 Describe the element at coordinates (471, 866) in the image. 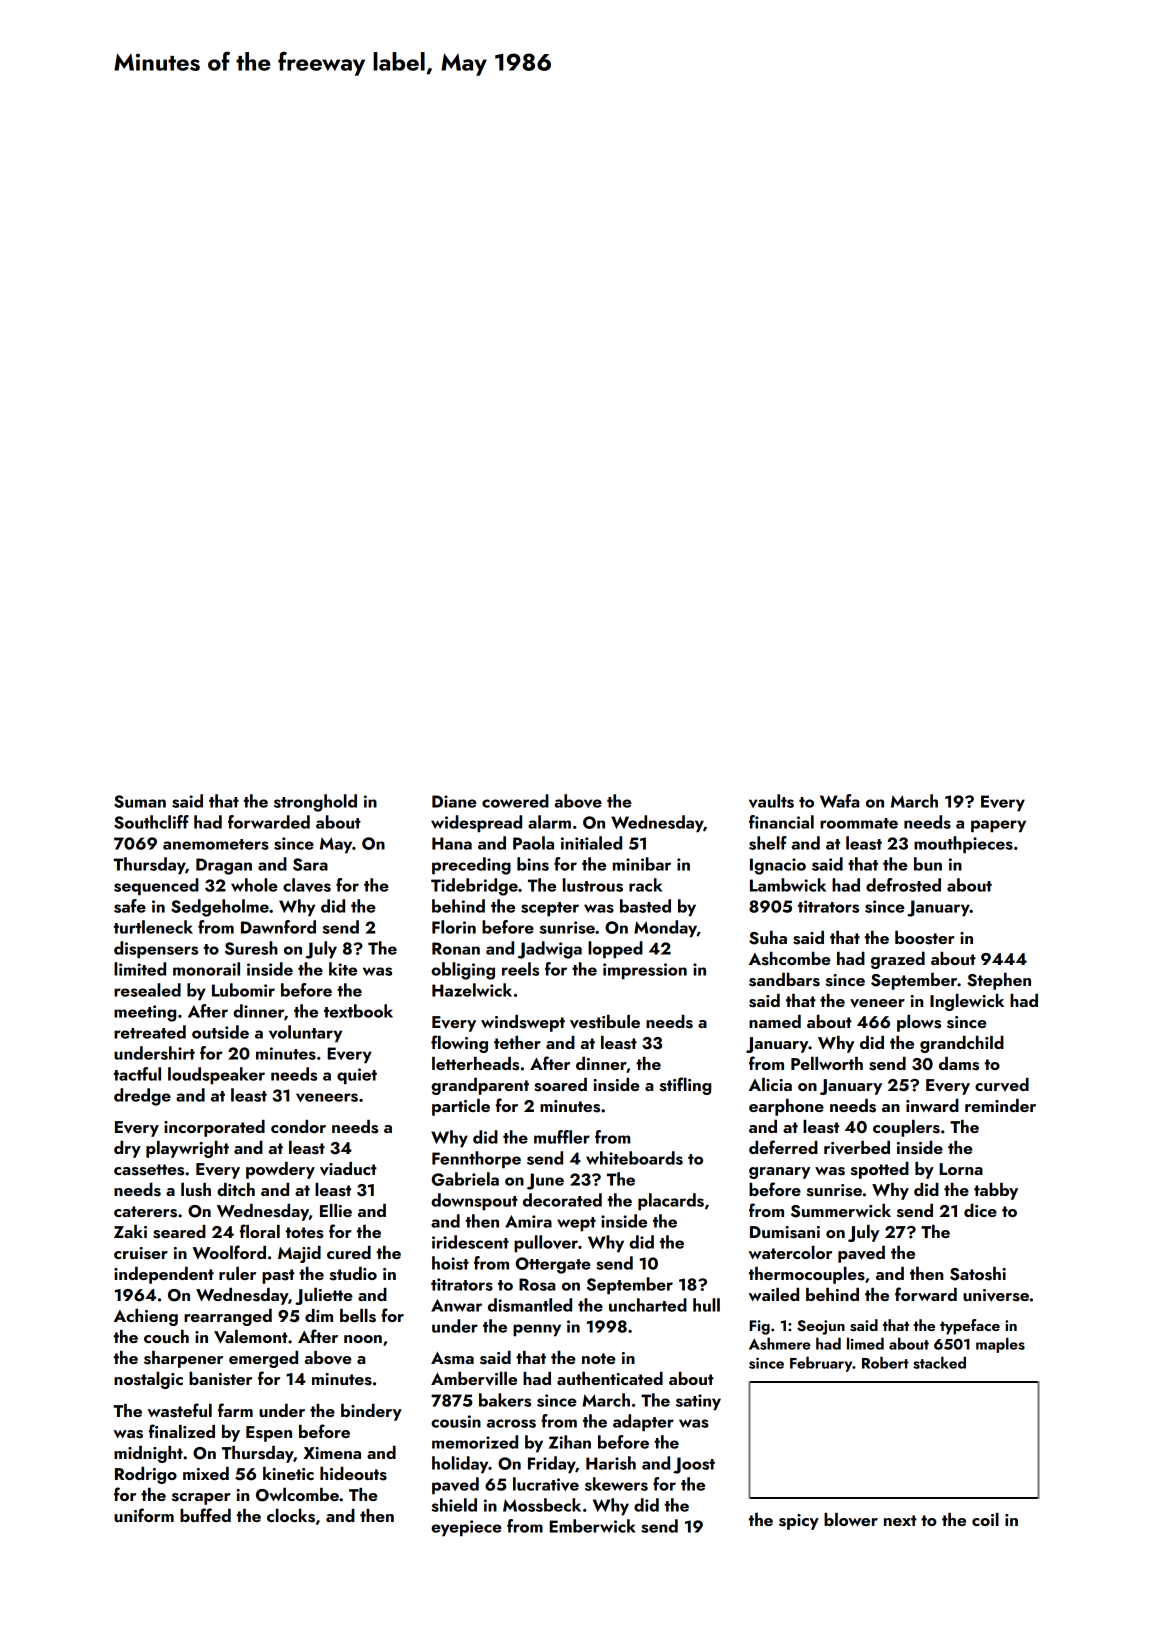

I see `preceding` at that location.
